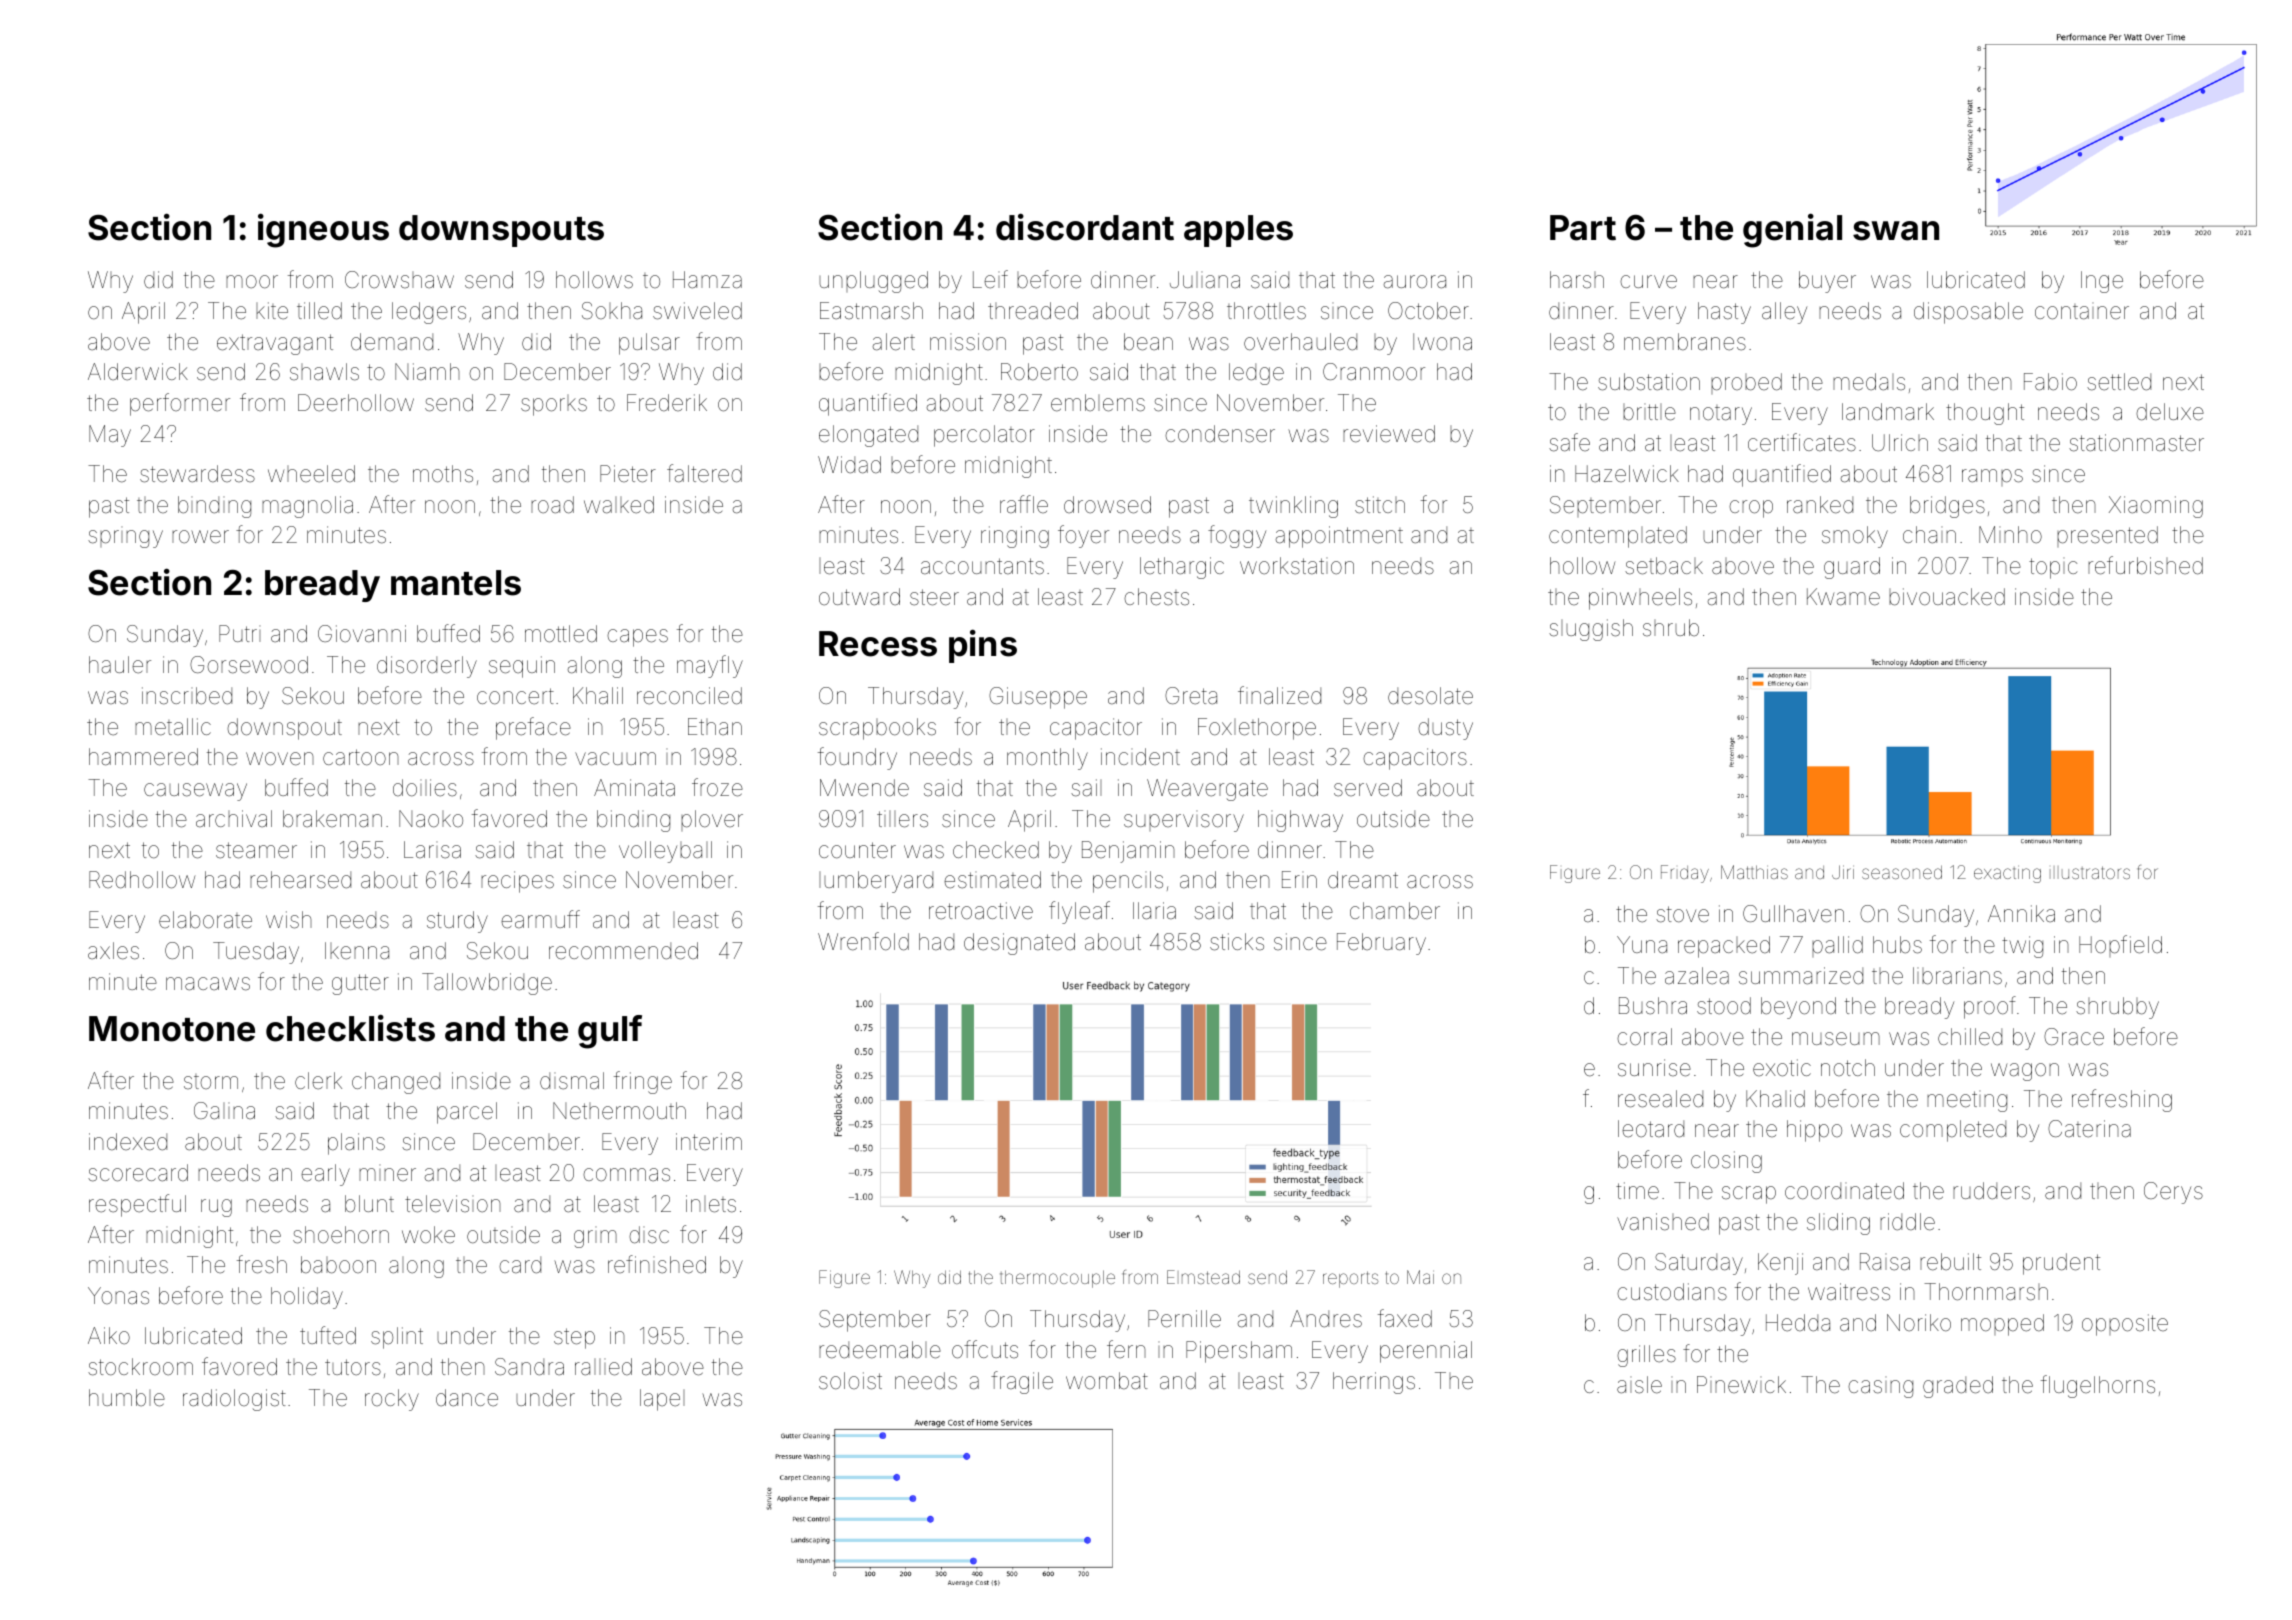 This screenshot has height=1620, width=2292. Describe the element at coordinates (662, 1400) in the screenshot. I see `lapel` at that location.
